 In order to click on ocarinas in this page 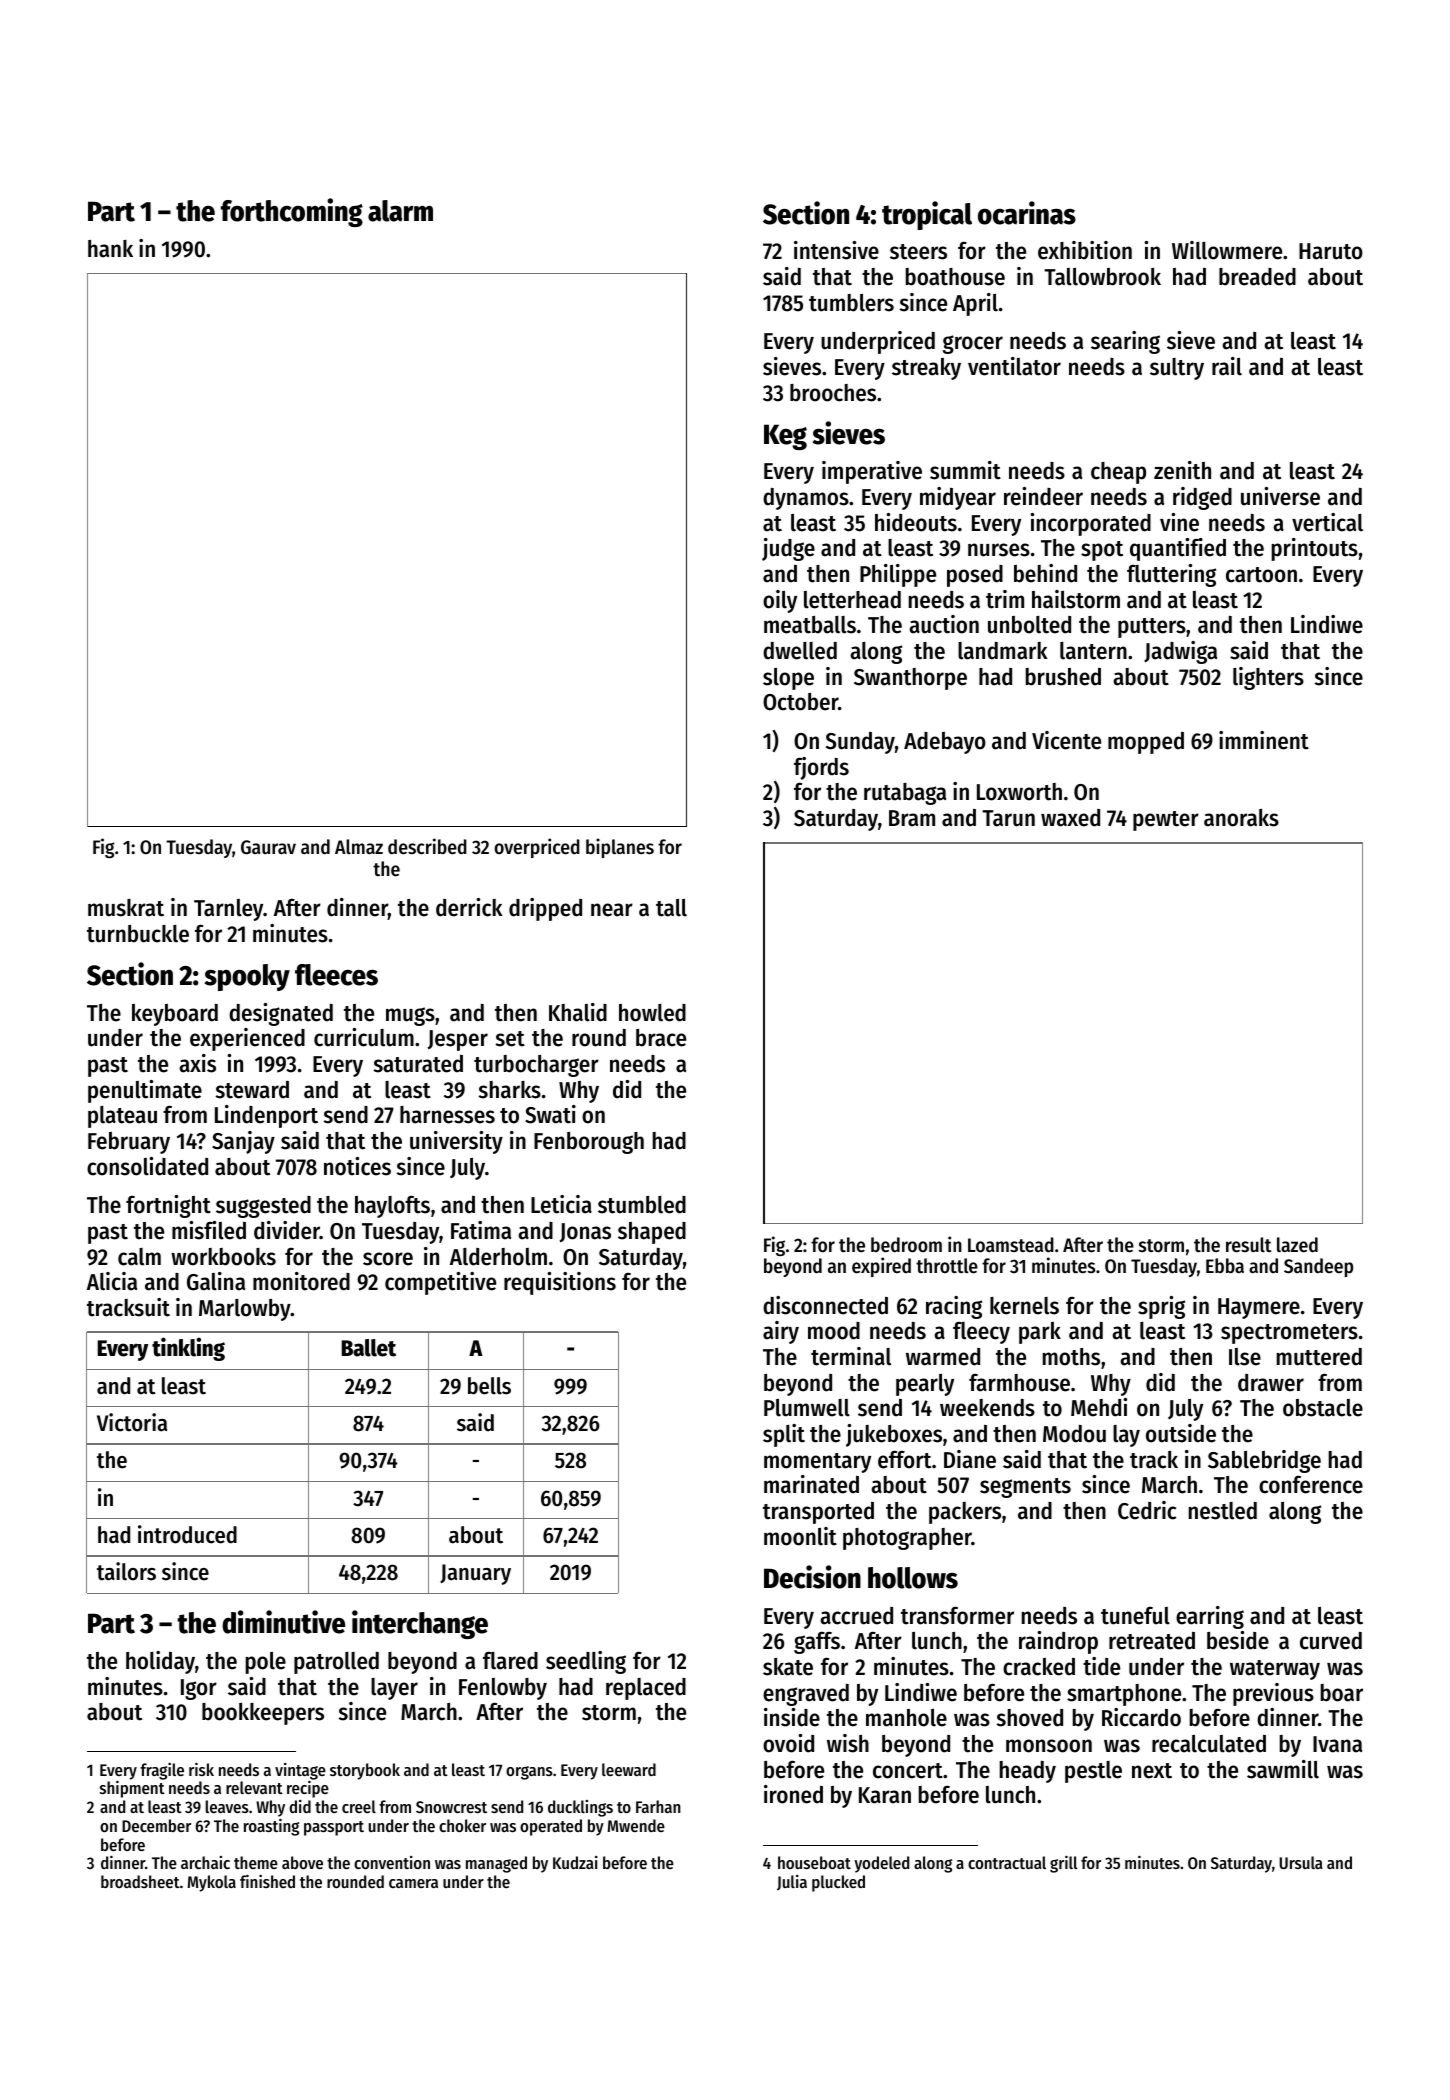, I will do `click(1027, 213)`.
